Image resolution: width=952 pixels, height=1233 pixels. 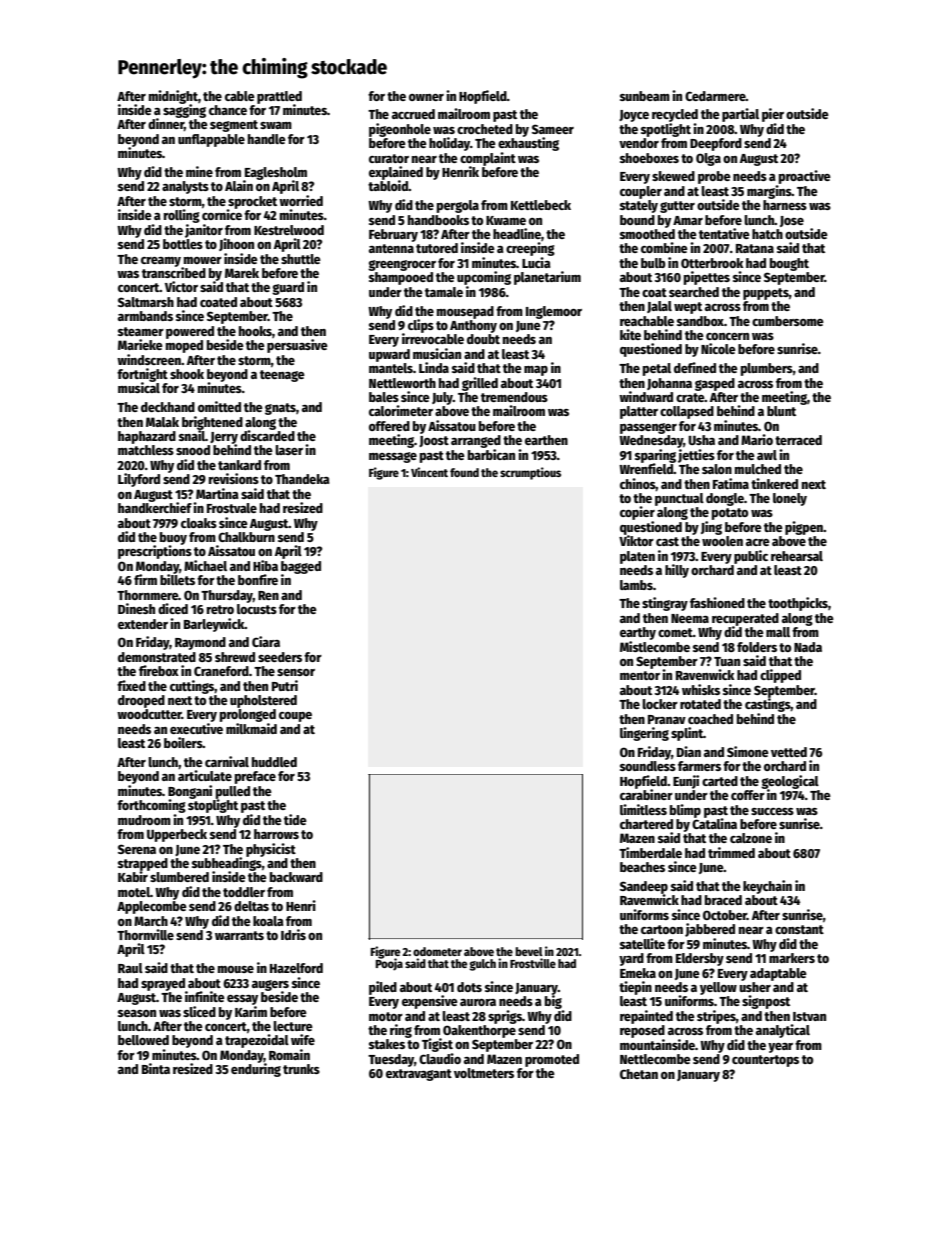 I want to click on huddled, so click(x=274, y=762).
